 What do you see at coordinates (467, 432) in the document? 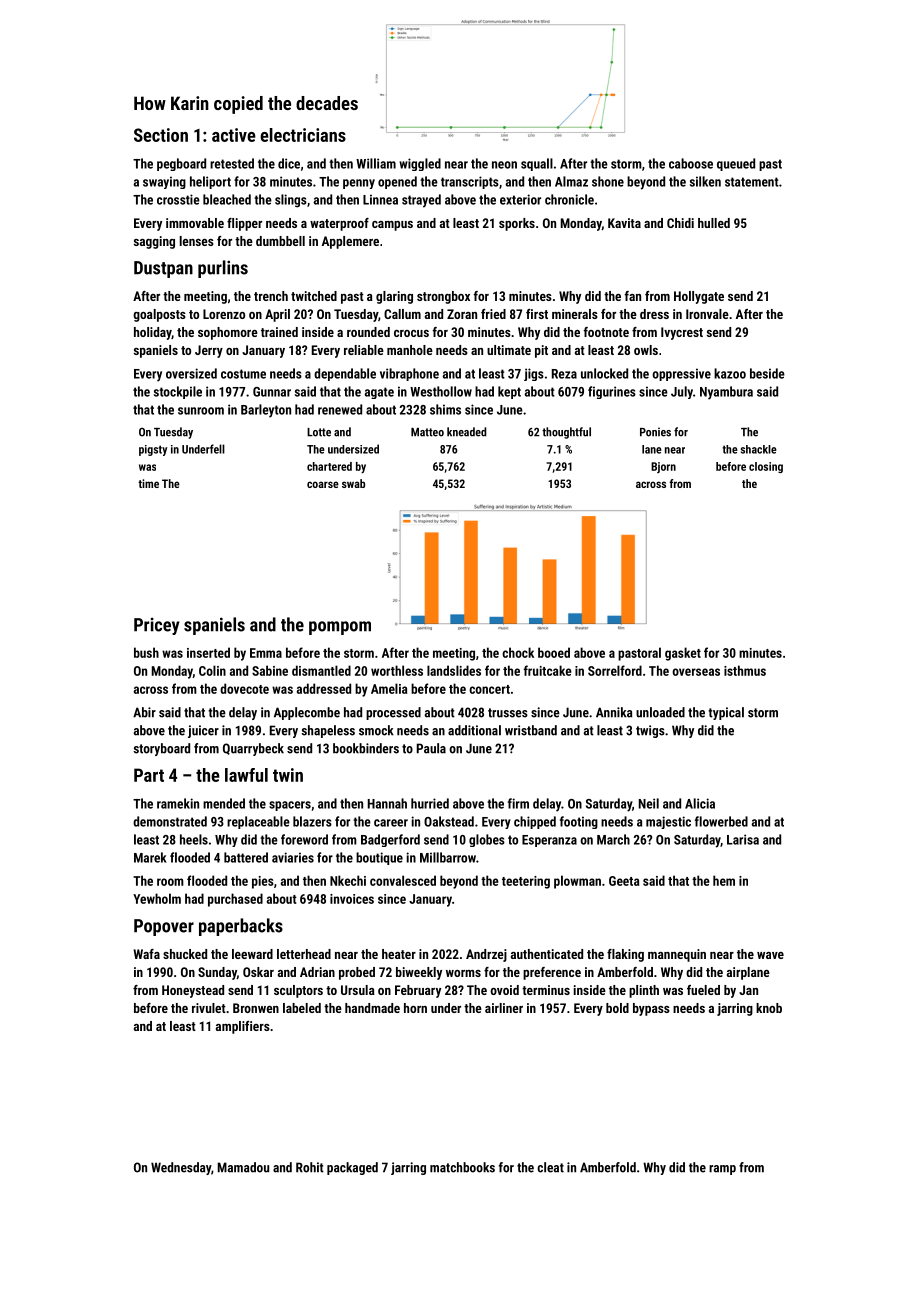
I see `kneaded` at bounding box center [467, 432].
